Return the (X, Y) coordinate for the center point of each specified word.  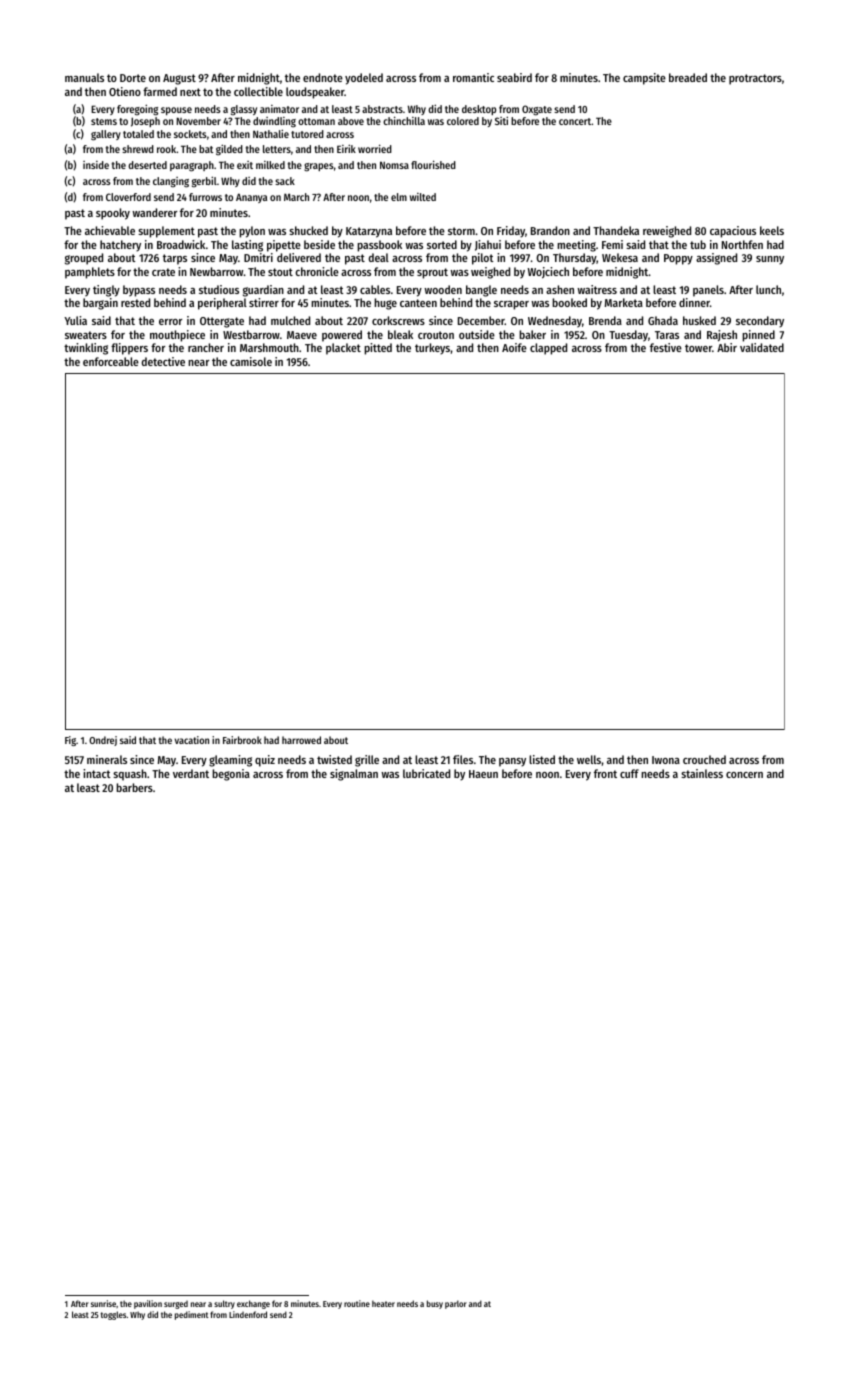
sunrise (103, 1303)
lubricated (426, 773)
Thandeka (616, 230)
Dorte (133, 78)
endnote (323, 77)
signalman (354, 775)
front (605, 773)
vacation (192, 740)
